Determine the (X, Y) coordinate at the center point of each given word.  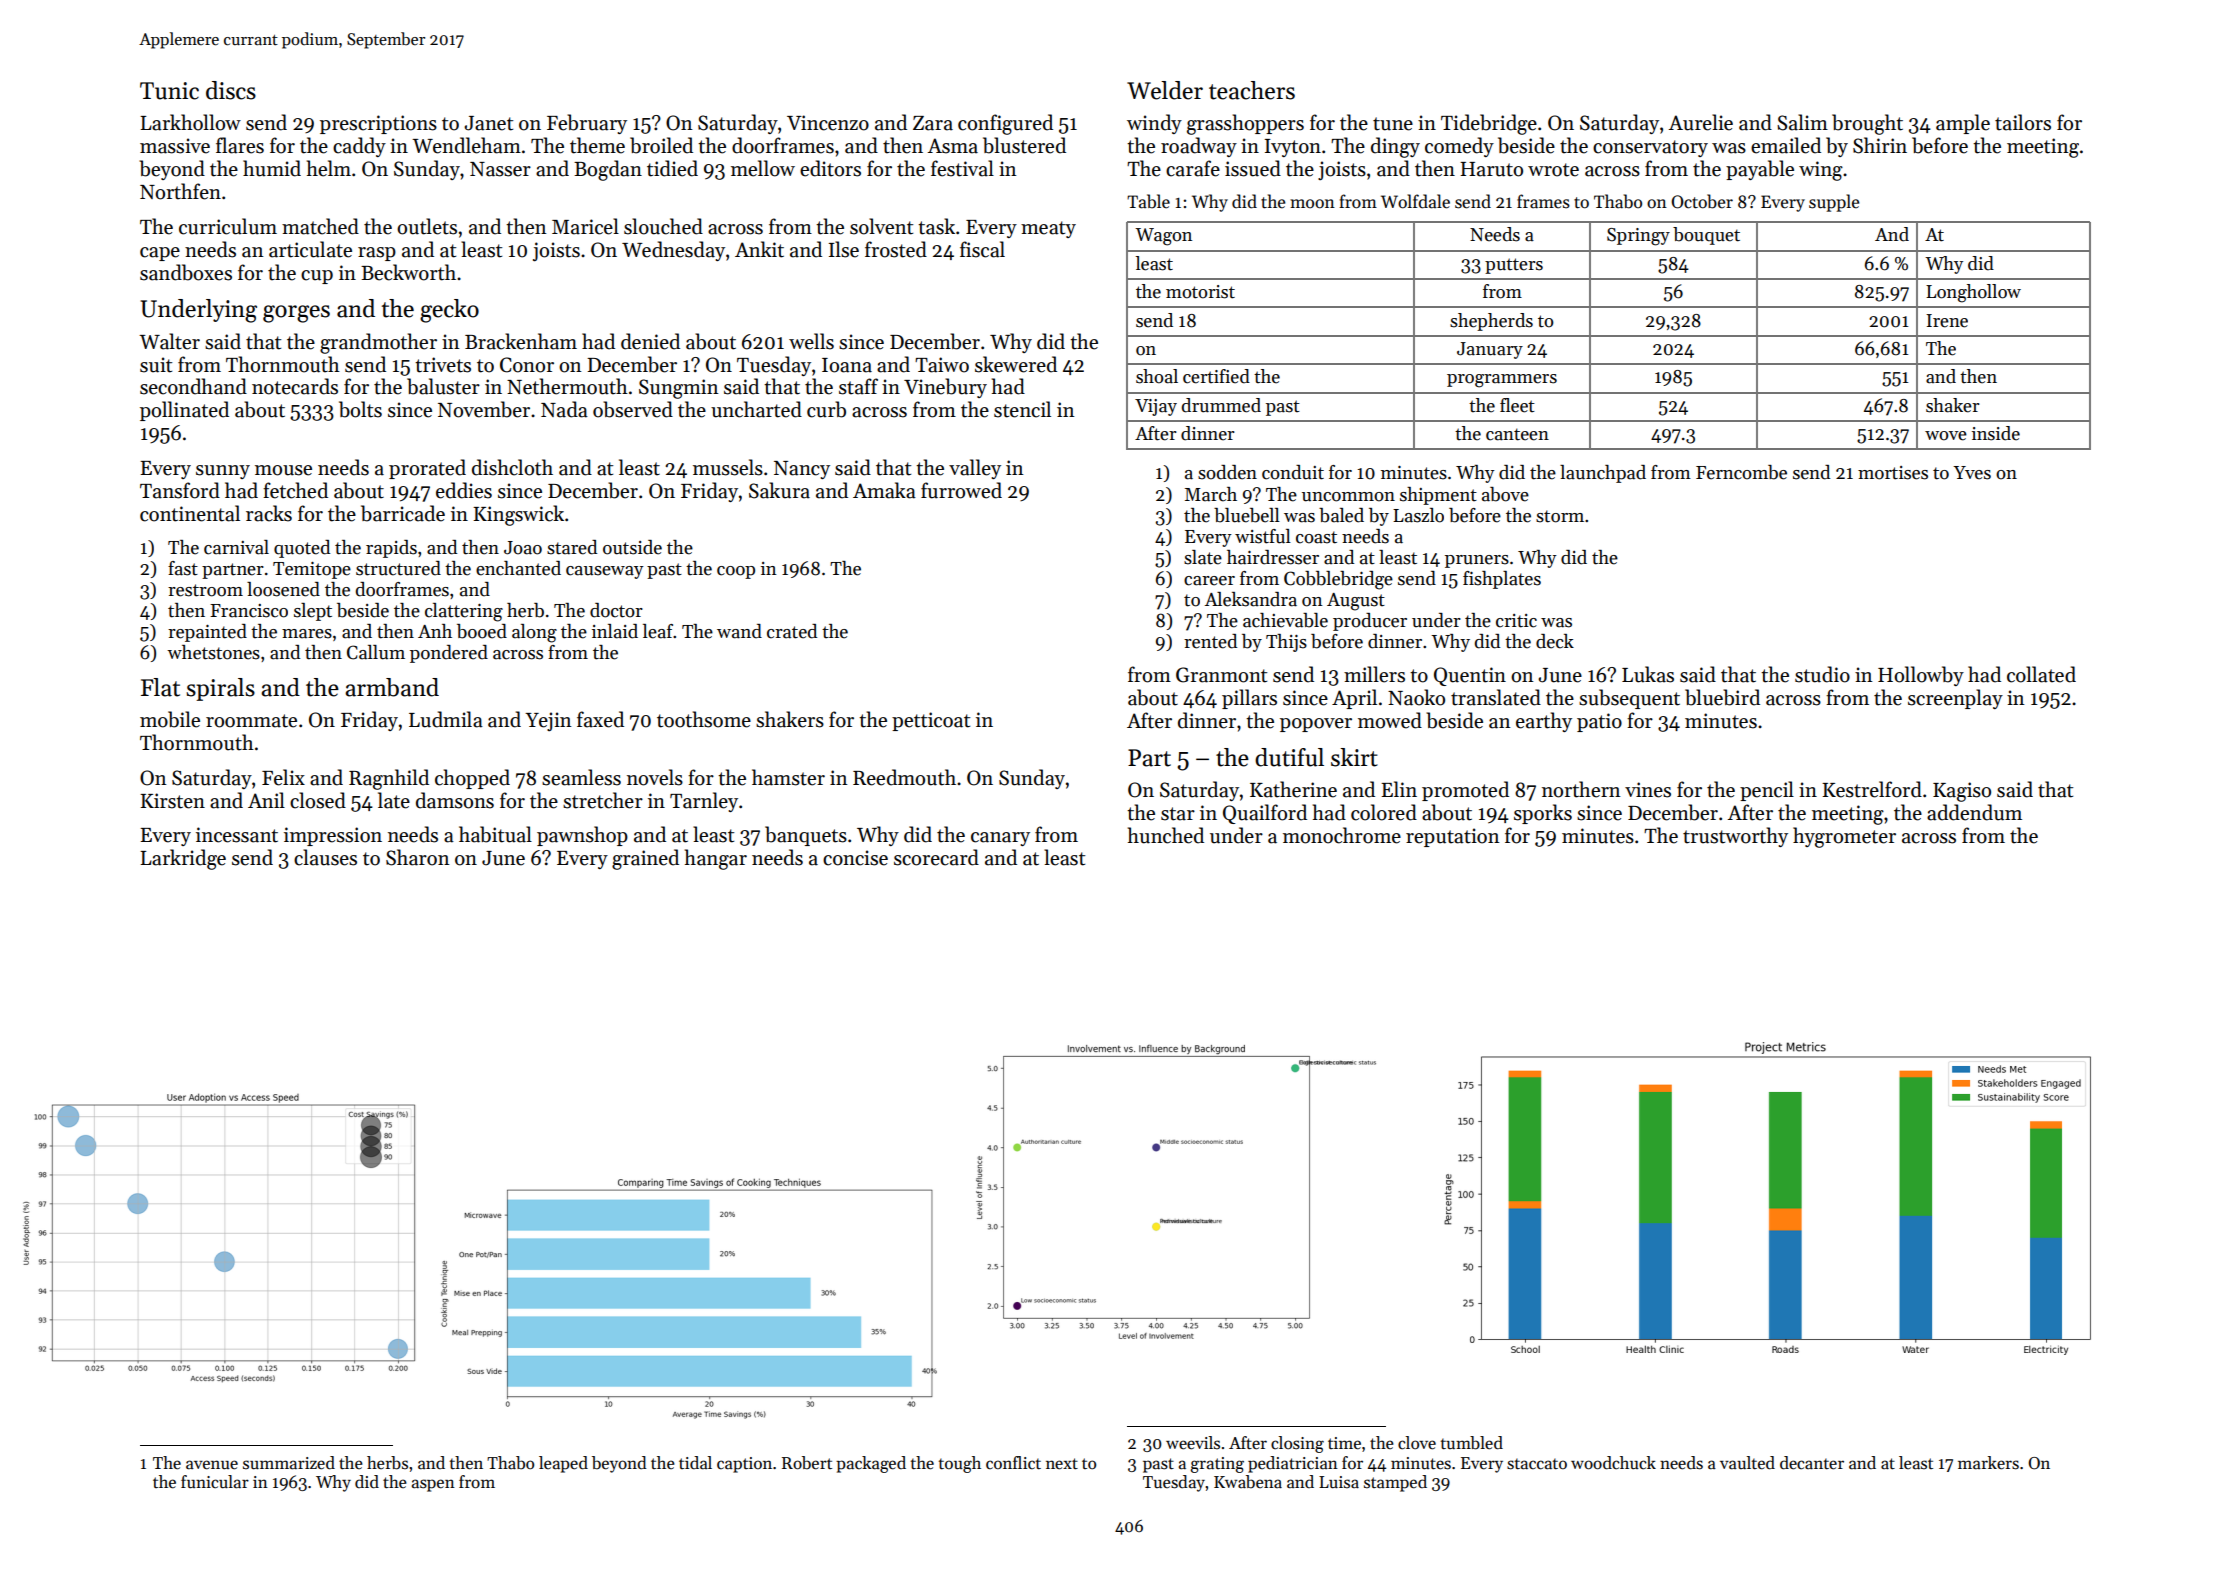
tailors (2023, 122)
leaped (563, 1464)
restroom (205, 590)
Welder (1165, 90)
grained (645, 859)
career (1209, 581)
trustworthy (1735, 837)
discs (231, 90)
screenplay (1955, 699)
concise (855, 858)
